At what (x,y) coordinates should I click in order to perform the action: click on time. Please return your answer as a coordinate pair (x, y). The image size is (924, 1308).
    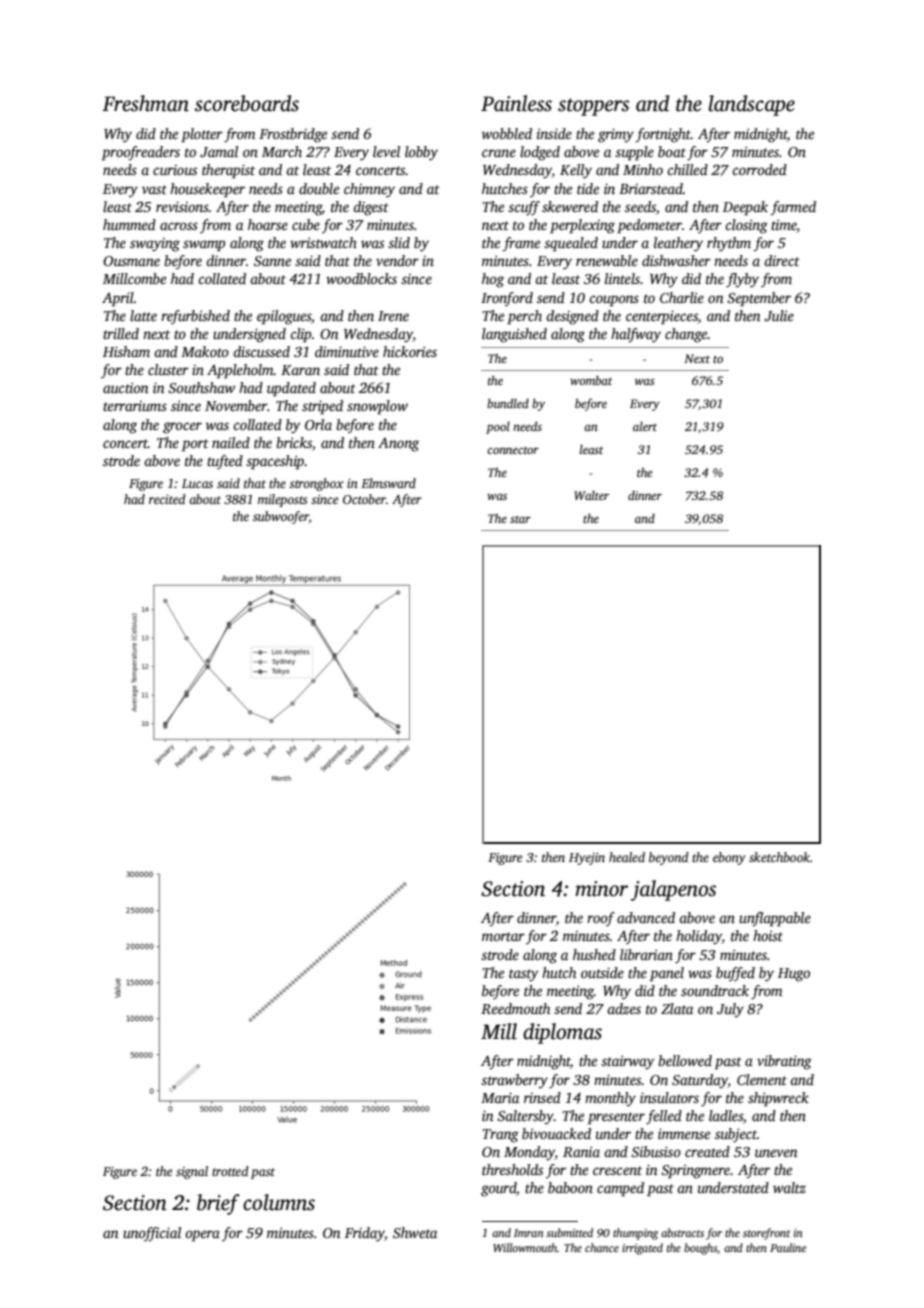
    Looking at the image, I should click on (784, 226).
